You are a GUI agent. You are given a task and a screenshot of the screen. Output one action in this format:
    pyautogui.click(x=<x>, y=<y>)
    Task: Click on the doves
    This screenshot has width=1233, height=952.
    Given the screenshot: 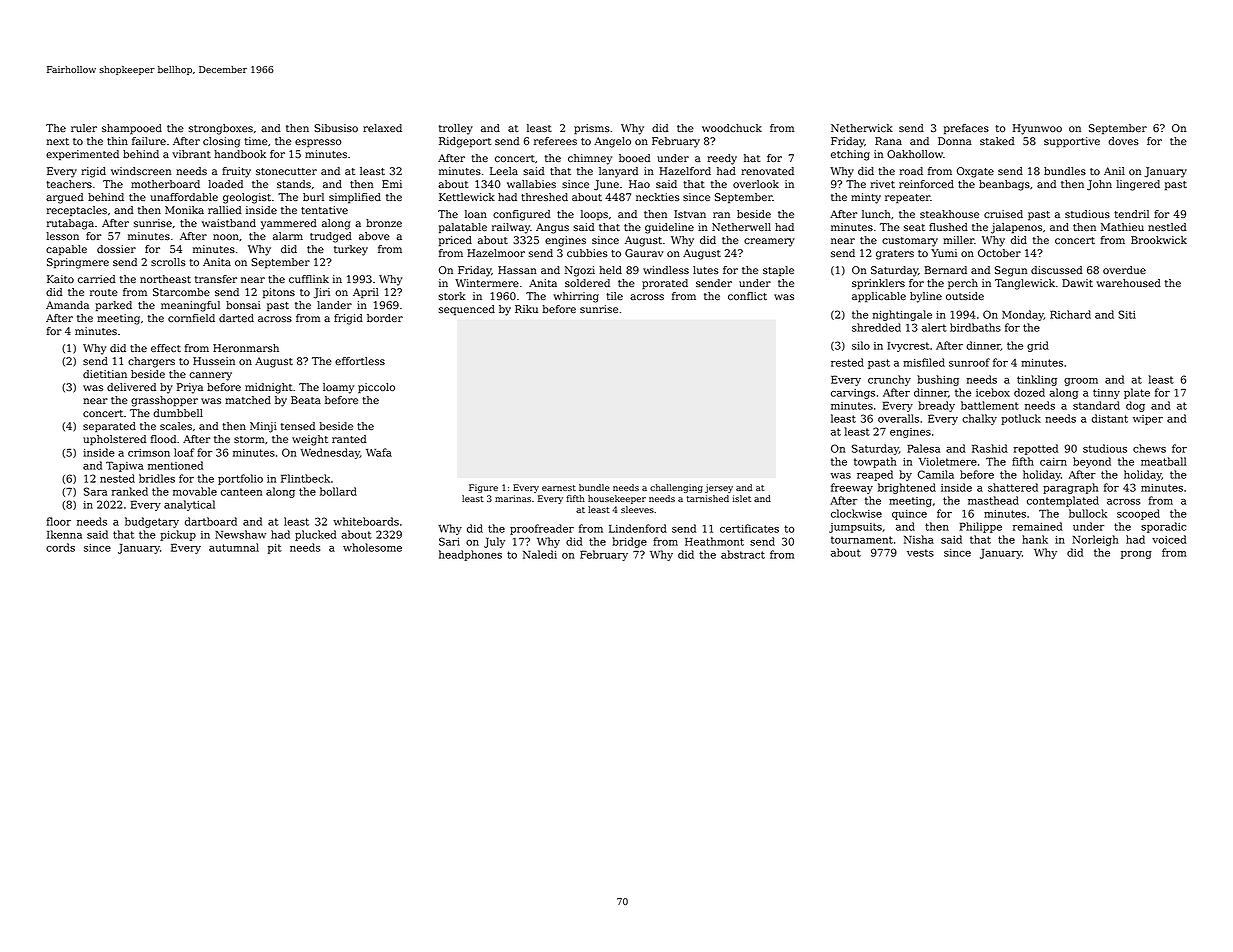 What is the action you would take?
    pyautogui.click(x=1123, y=141)
